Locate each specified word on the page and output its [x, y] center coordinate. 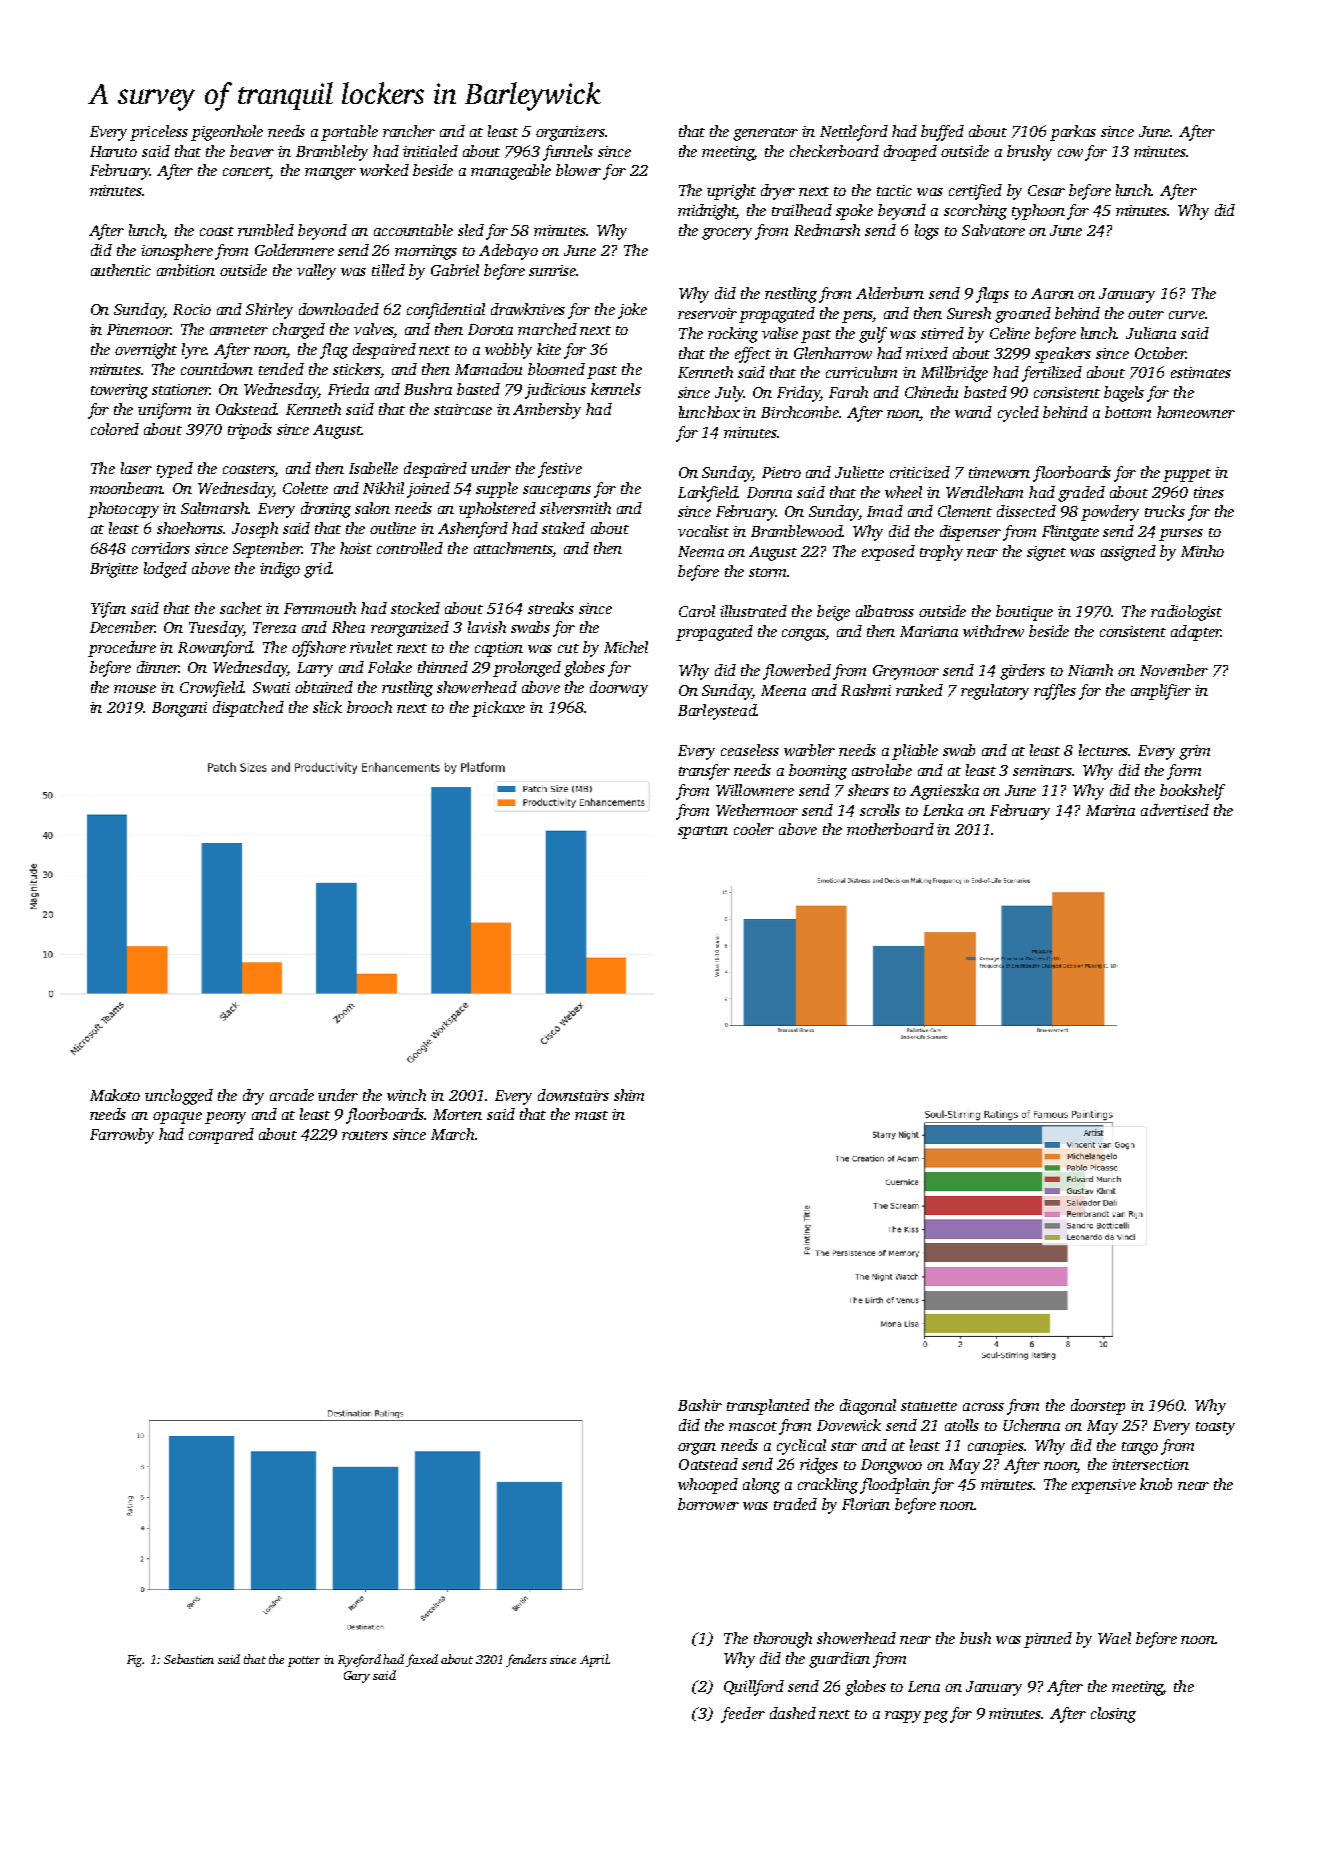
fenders [526, 1660]
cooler [754, 829]
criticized [920, 472]
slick [327, 707]
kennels [616, 389]
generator [765, 134]
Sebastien [189, 1659]
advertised [1175, 810]
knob [1156, 1484]
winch [406, 1095]
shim [629, 1095]
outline [393, 528]
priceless [159, 133]
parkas [1073, 133]
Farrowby [122, 1136]
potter [304, 1661]
